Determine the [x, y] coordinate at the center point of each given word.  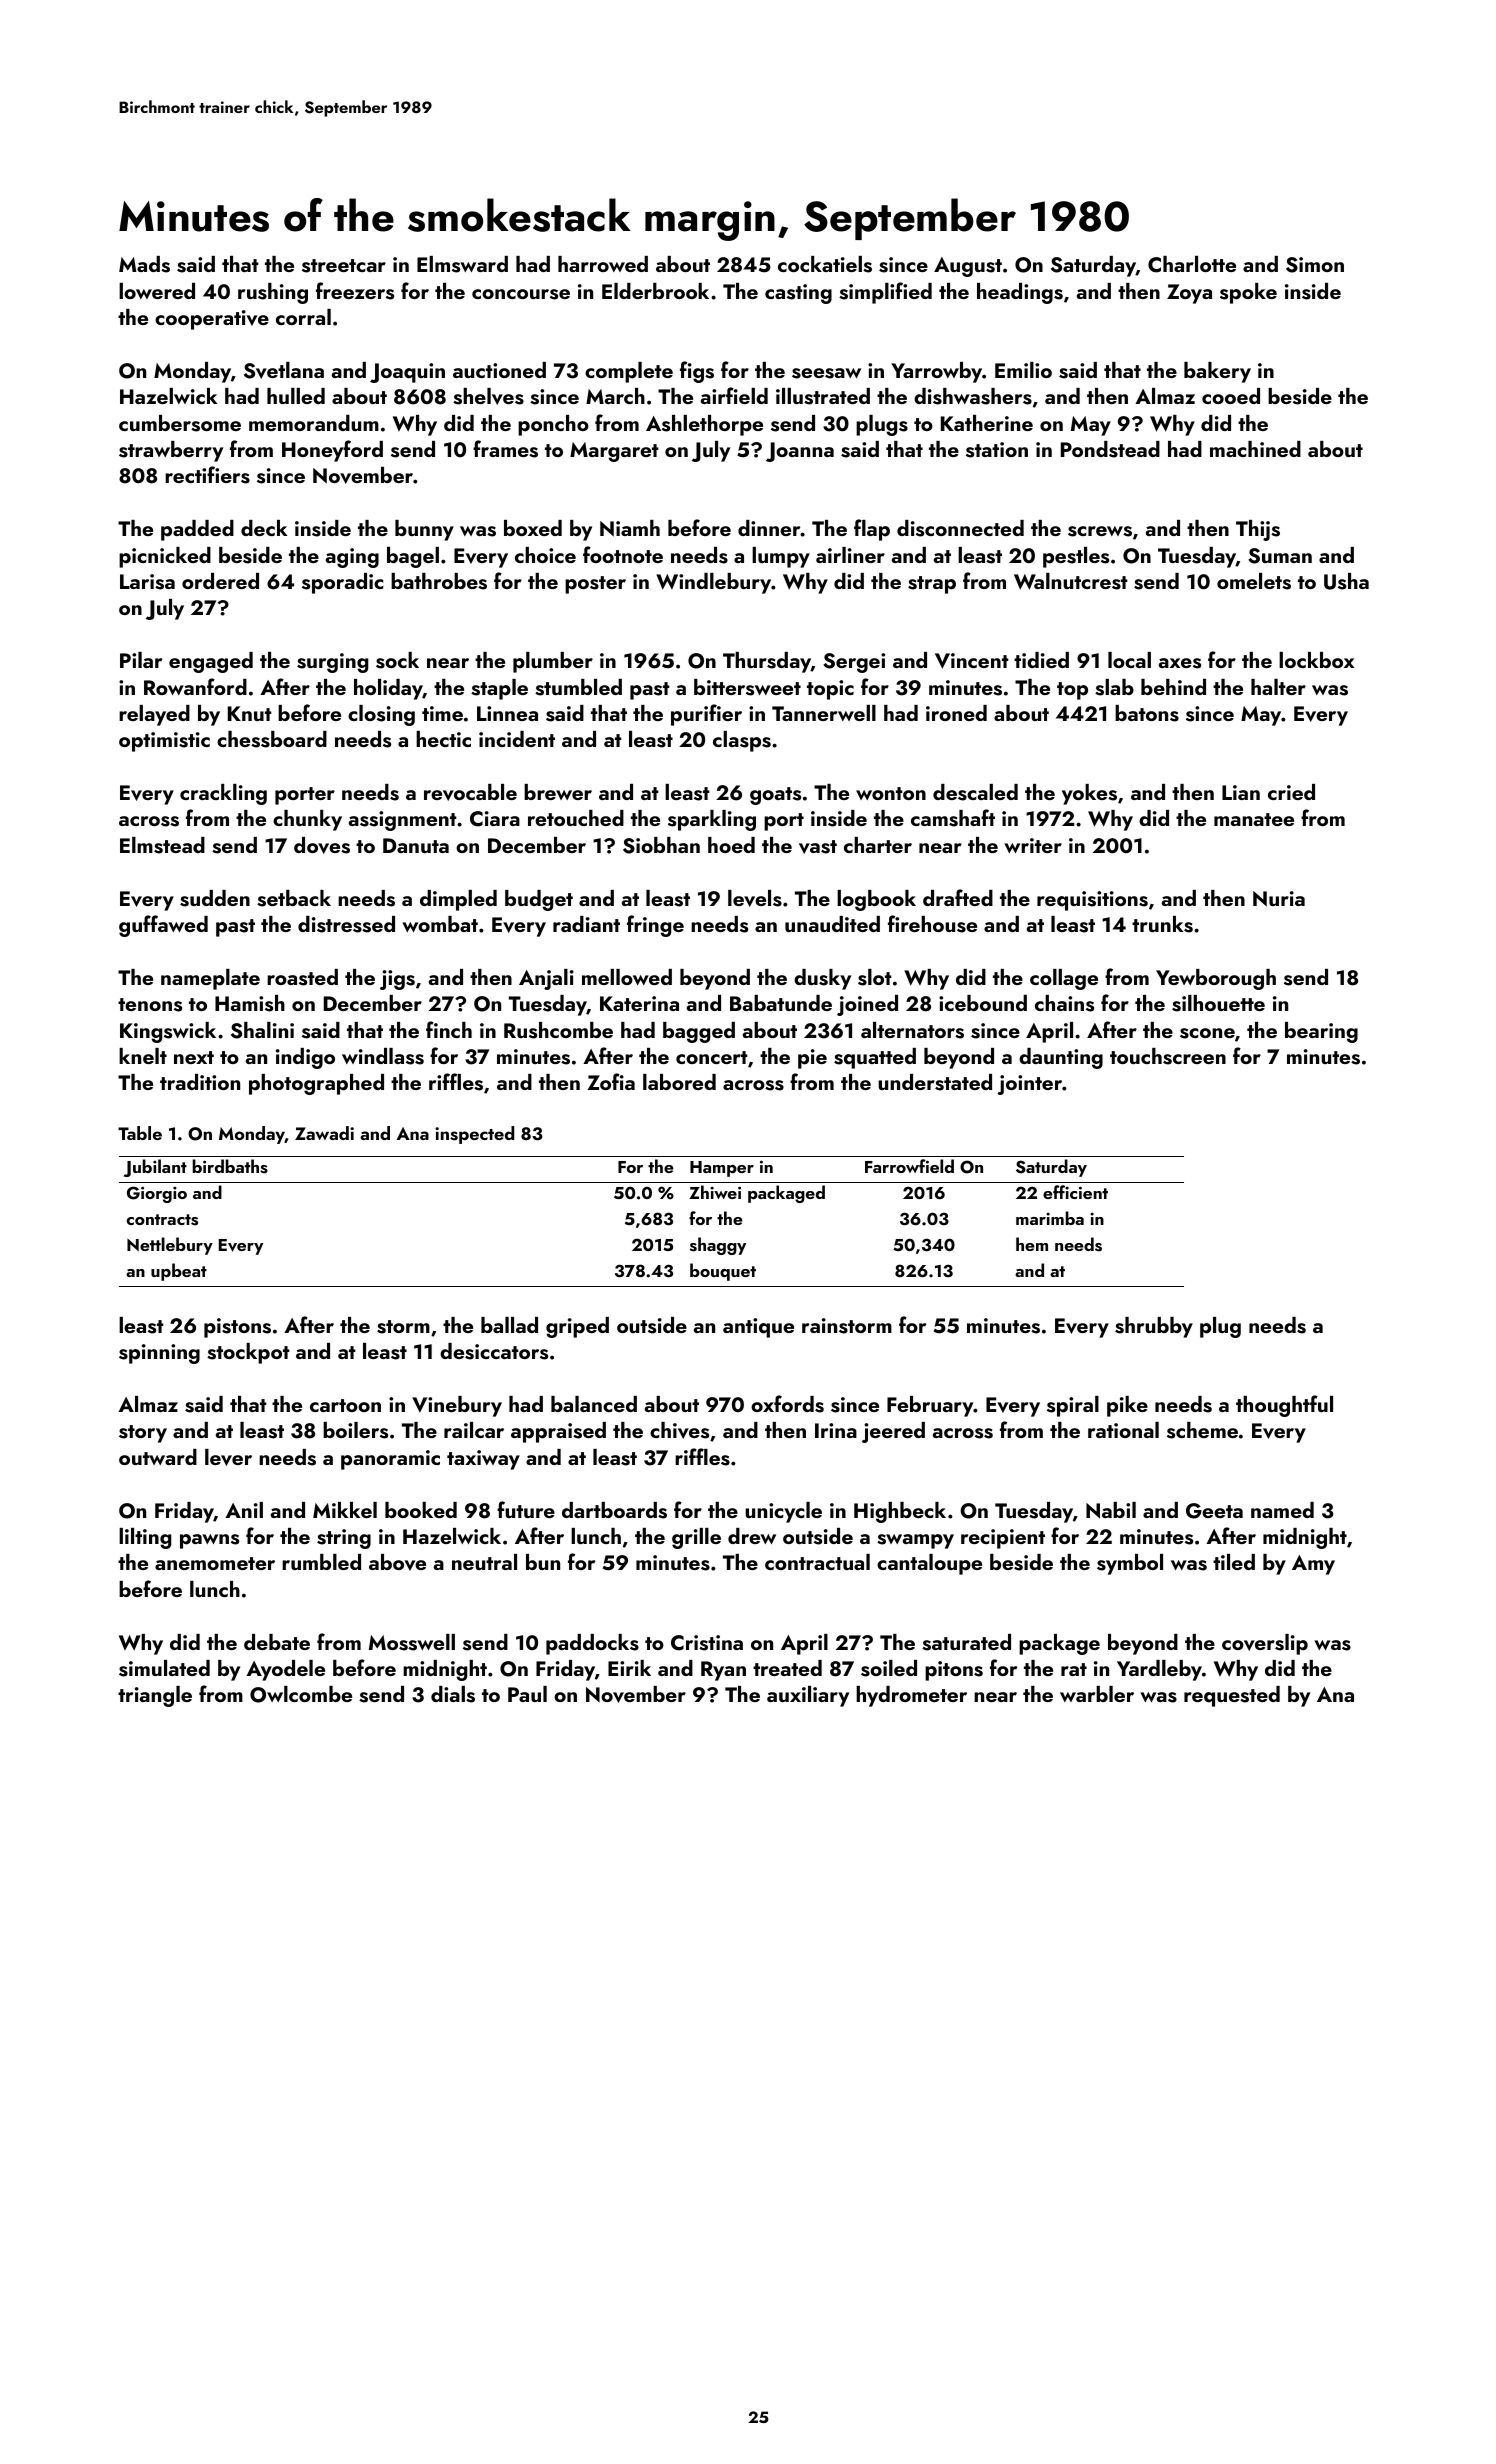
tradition [200, 1082]
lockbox [1316, 660]
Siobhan [661, 845]
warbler [1097, 1694]
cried [1291, 792]
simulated [164, 1668]
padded [197, 530]
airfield [734, 395]
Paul [527, 1694]
